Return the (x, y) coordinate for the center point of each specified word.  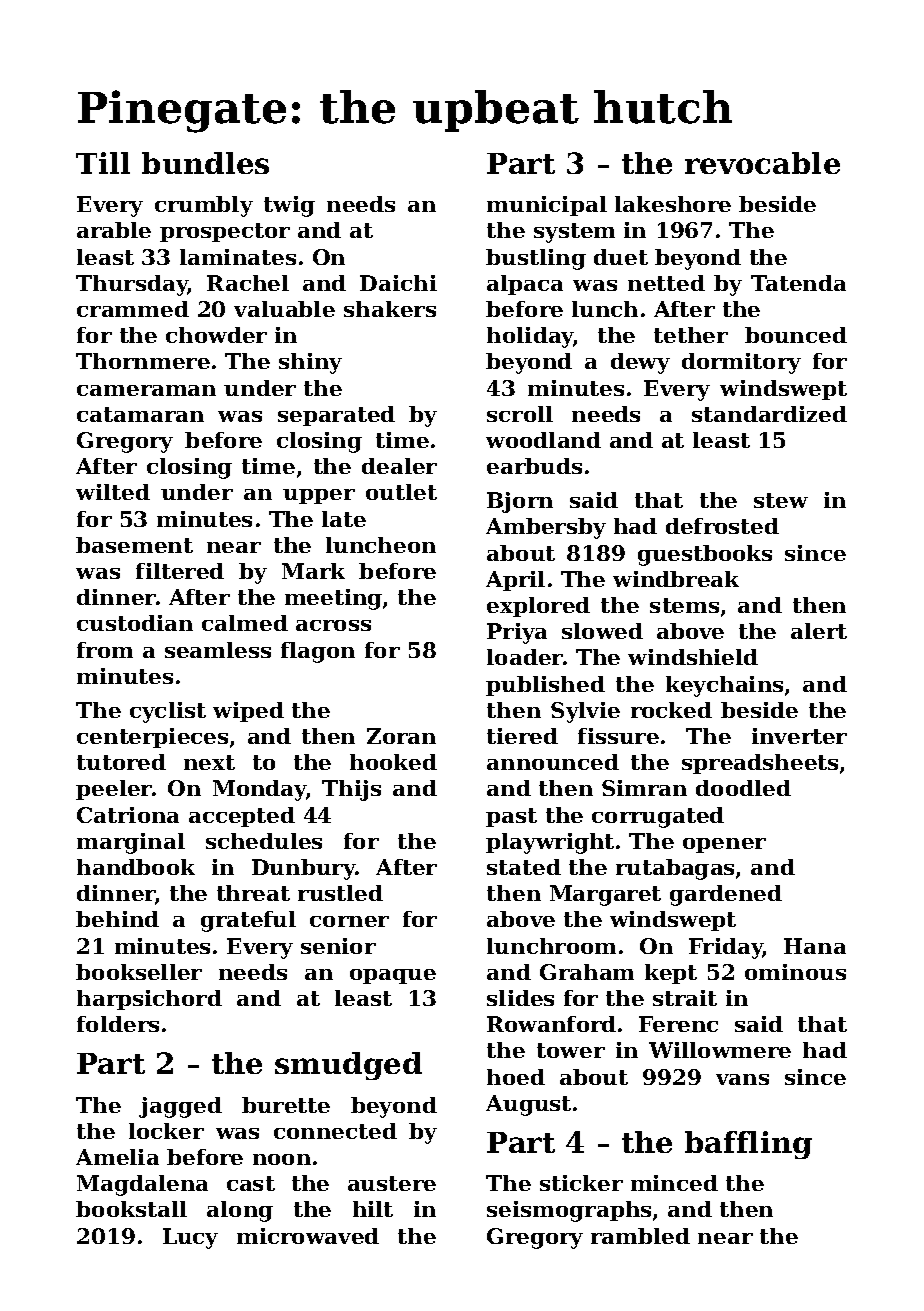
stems (684, 605)
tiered (522, 736)
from (105, 650)
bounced (796, 335)
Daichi (398, 283)
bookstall (131, 1209)
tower (571, 1050)
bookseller (139, 972)
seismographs (569, 1211)
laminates (238, 257)
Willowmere (720, 1050)
